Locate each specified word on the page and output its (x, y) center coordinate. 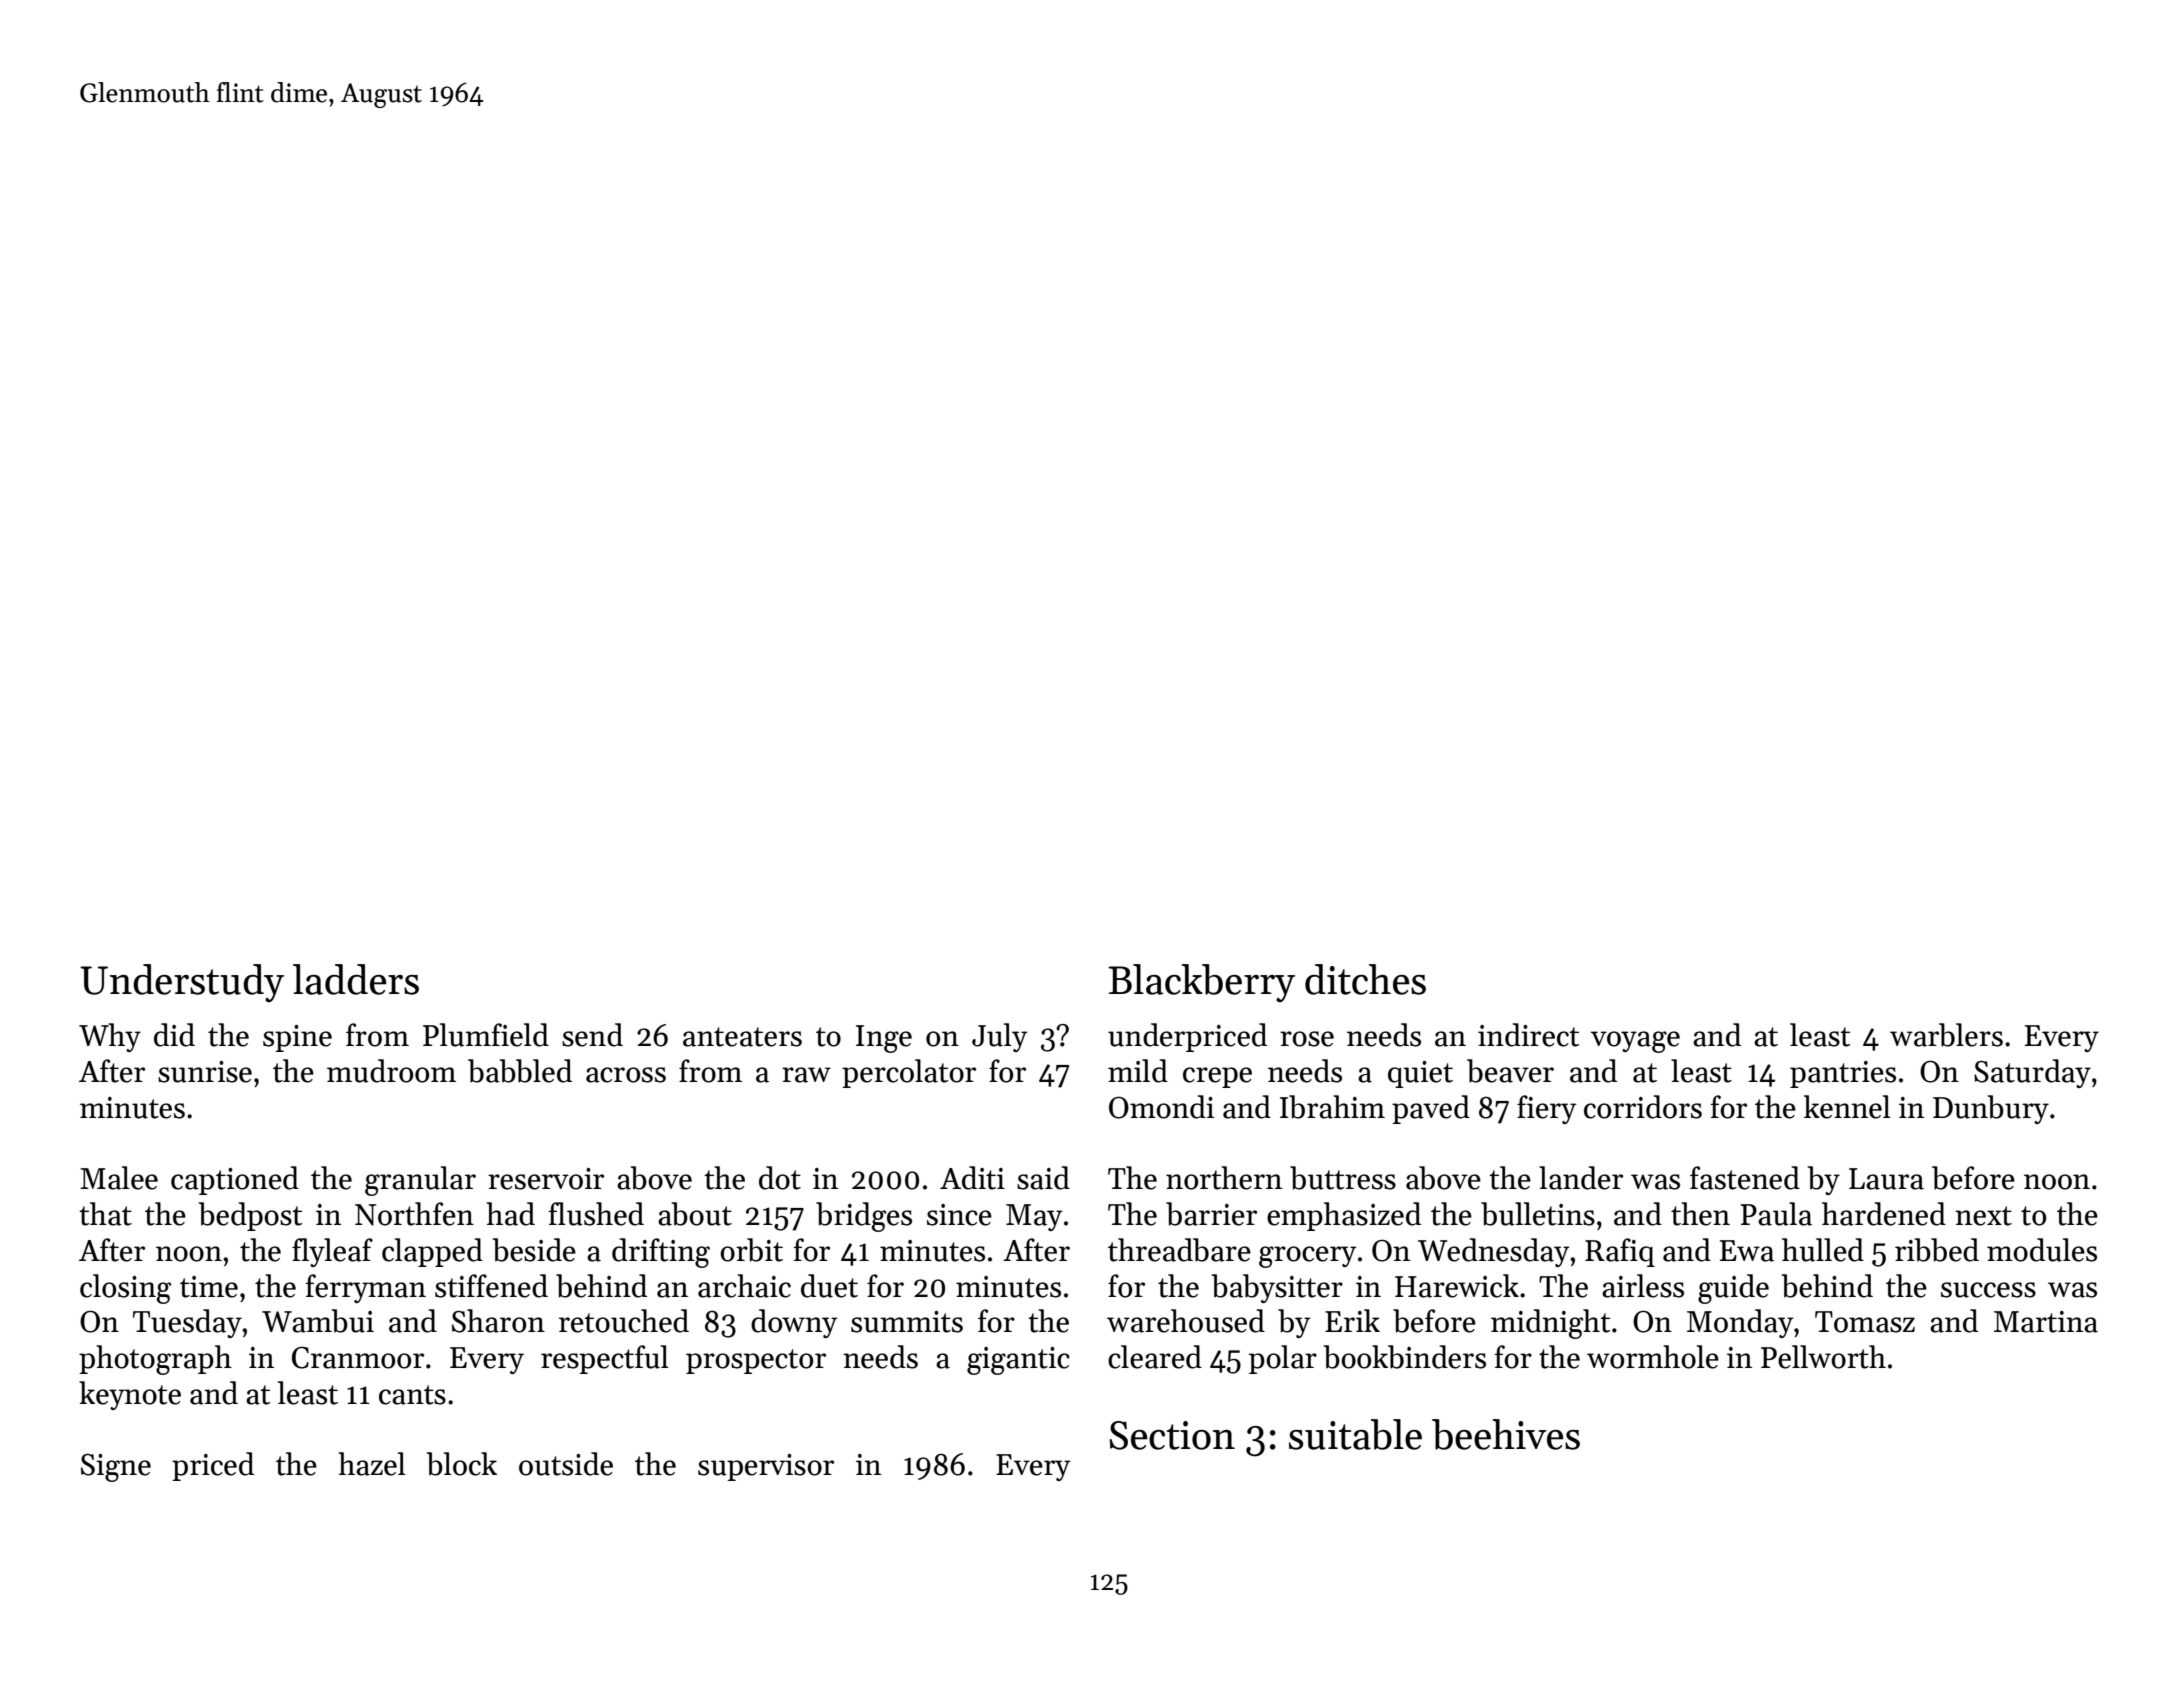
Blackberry (1201, 983)
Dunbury (1991, 1109)
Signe (116, 1467)
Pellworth (1823, 1357)
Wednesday (1494, 1252)
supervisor (766, 1467)
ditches (1365, 979)
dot (780, 1178)
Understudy (182, 983)
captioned (235, 1180)
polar (1283, 1359)
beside (534, 1250)
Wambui (318, 1321)
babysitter (1277, 1288)
